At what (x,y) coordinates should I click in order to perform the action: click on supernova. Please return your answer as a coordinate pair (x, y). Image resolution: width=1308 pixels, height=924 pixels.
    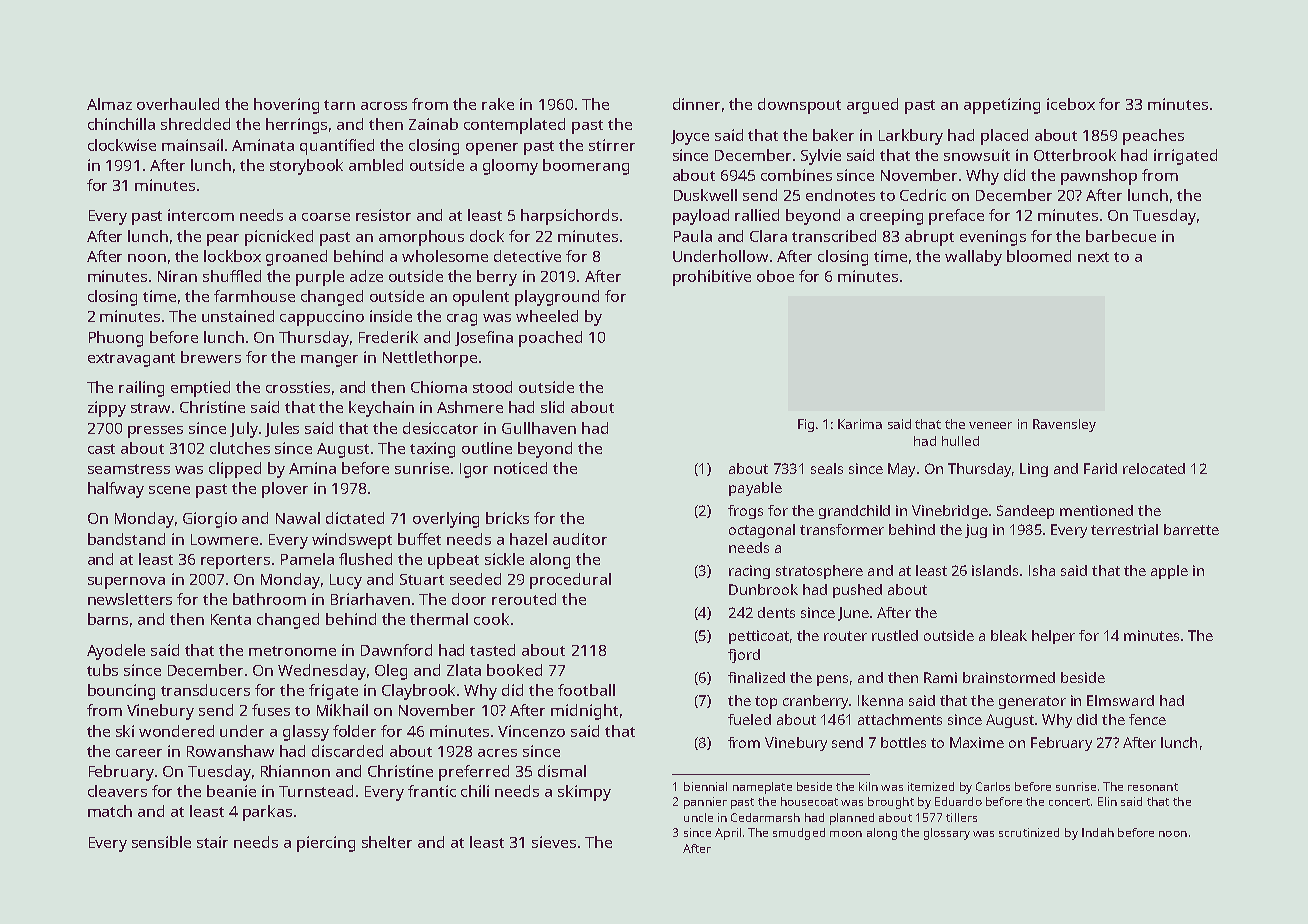
    Looking at the image, I should click on (126, 583).
